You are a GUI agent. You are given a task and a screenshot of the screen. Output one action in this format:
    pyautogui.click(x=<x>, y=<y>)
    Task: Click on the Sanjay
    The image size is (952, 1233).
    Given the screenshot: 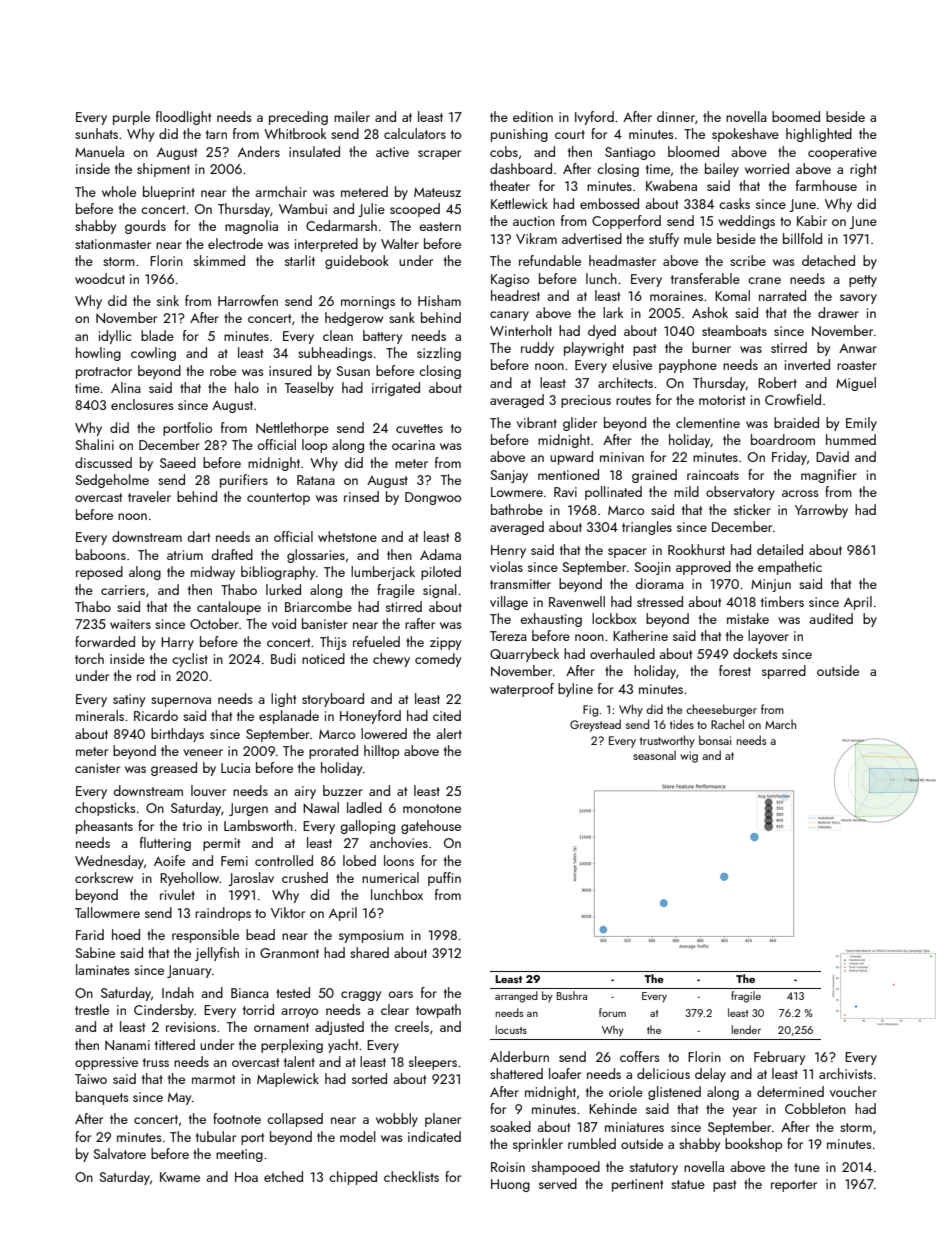 What is the action you would take?
    pyautogui.click(x=509, y=476)
